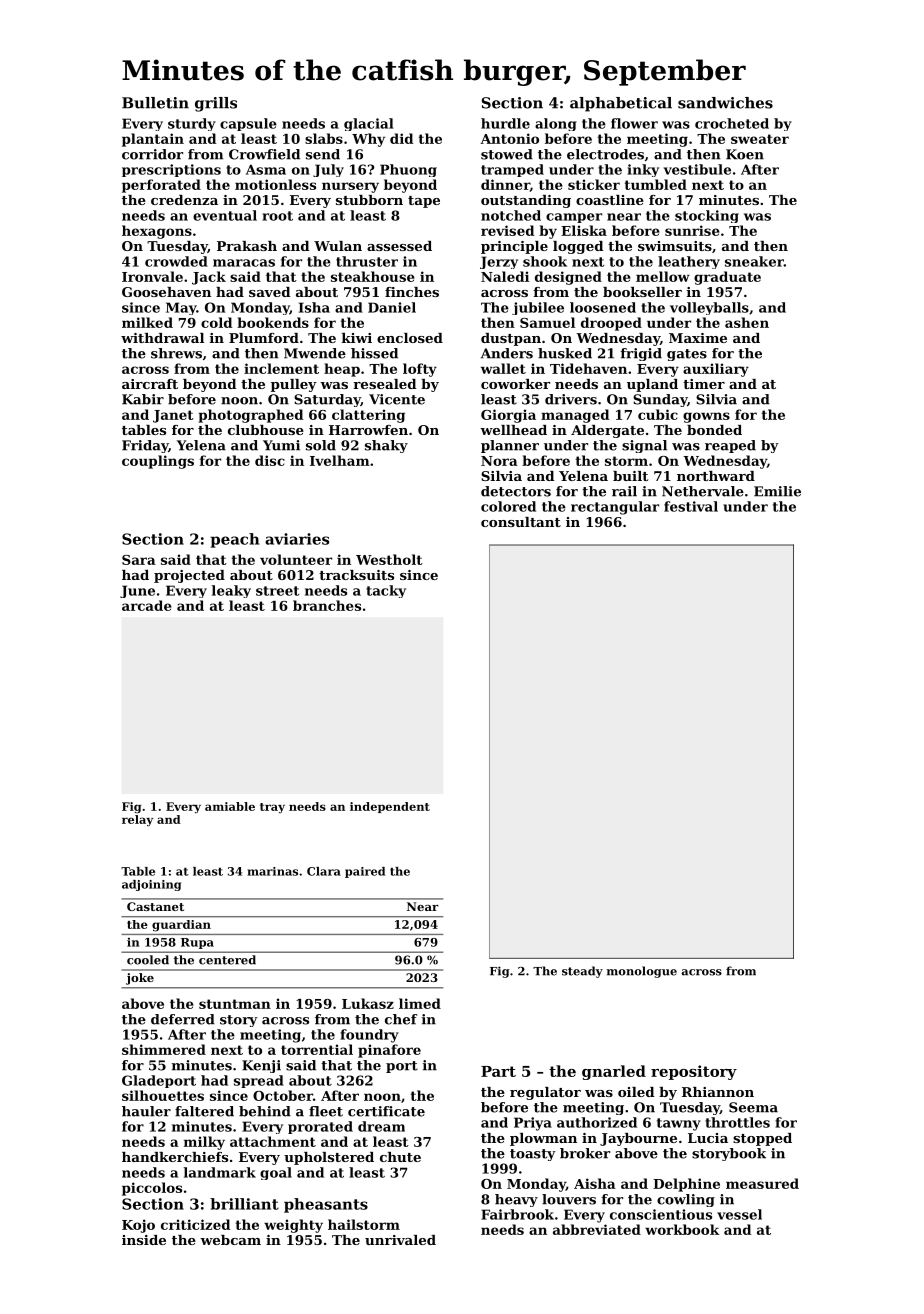  I want to click on Westholt, so click(389, 559).
